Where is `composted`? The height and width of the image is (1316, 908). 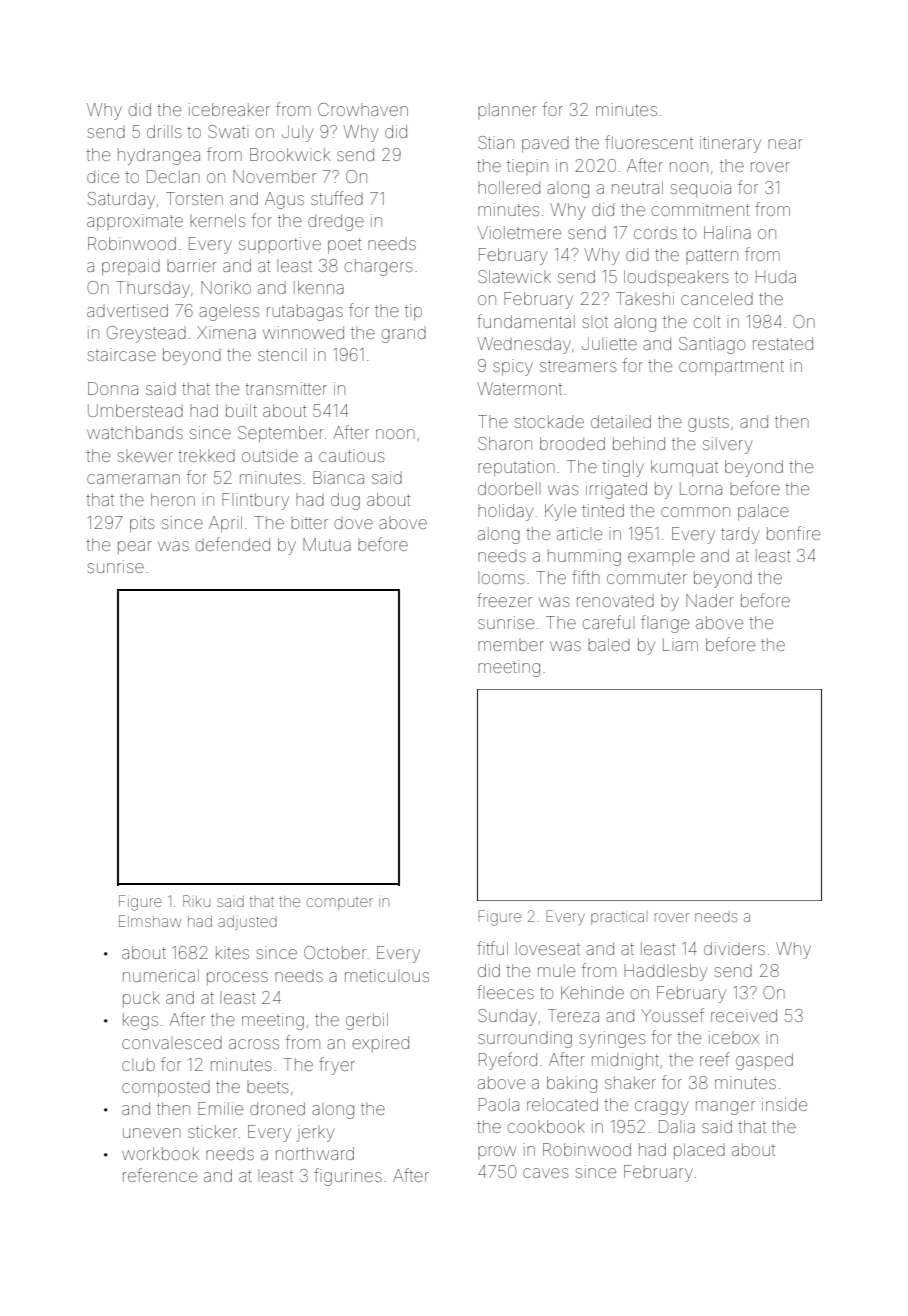
composted is located at coordinates (166, 1088).
